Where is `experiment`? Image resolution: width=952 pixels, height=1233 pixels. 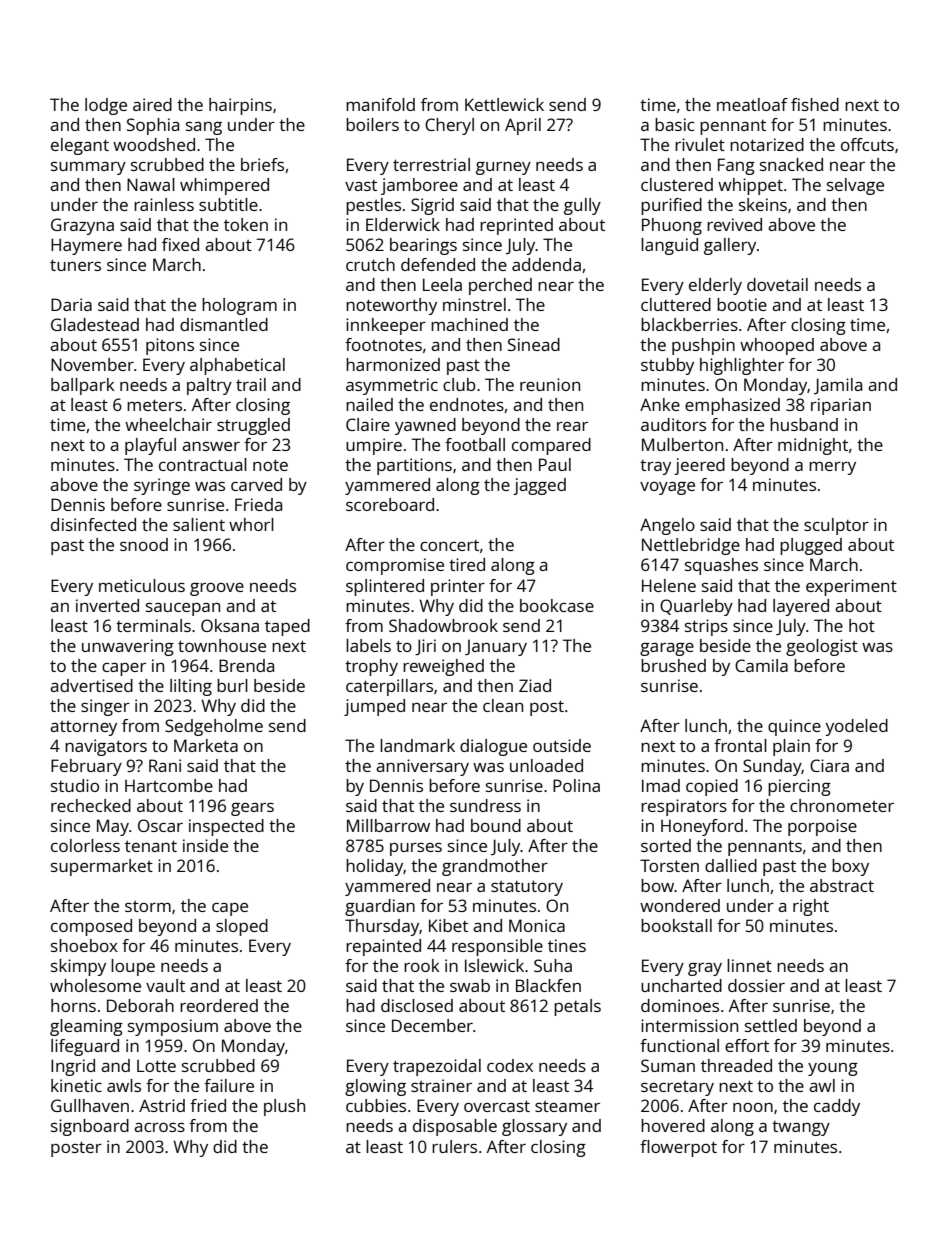
experiment is located at coordinates (851, 587).
